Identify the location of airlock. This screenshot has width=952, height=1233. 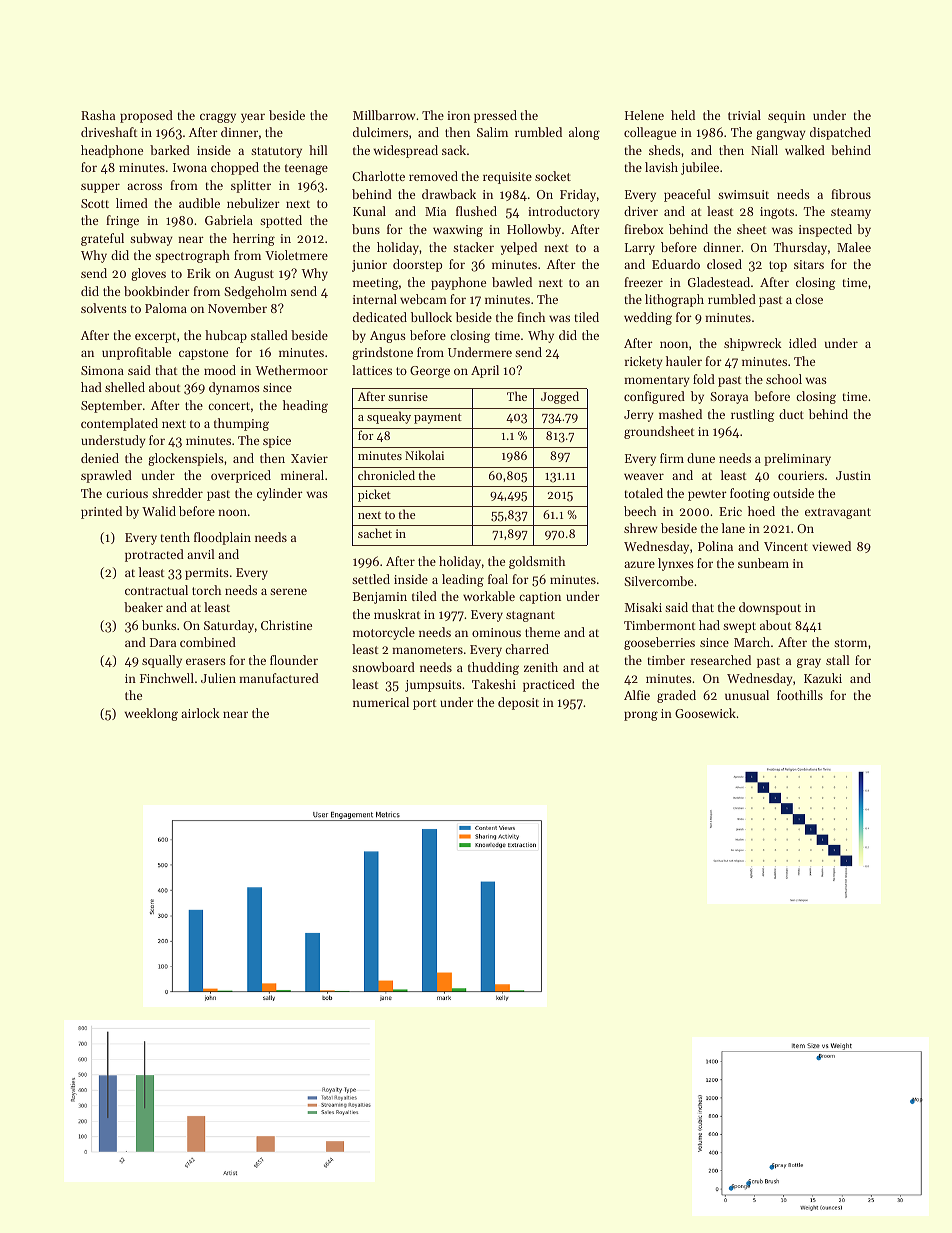
(200, 713).
